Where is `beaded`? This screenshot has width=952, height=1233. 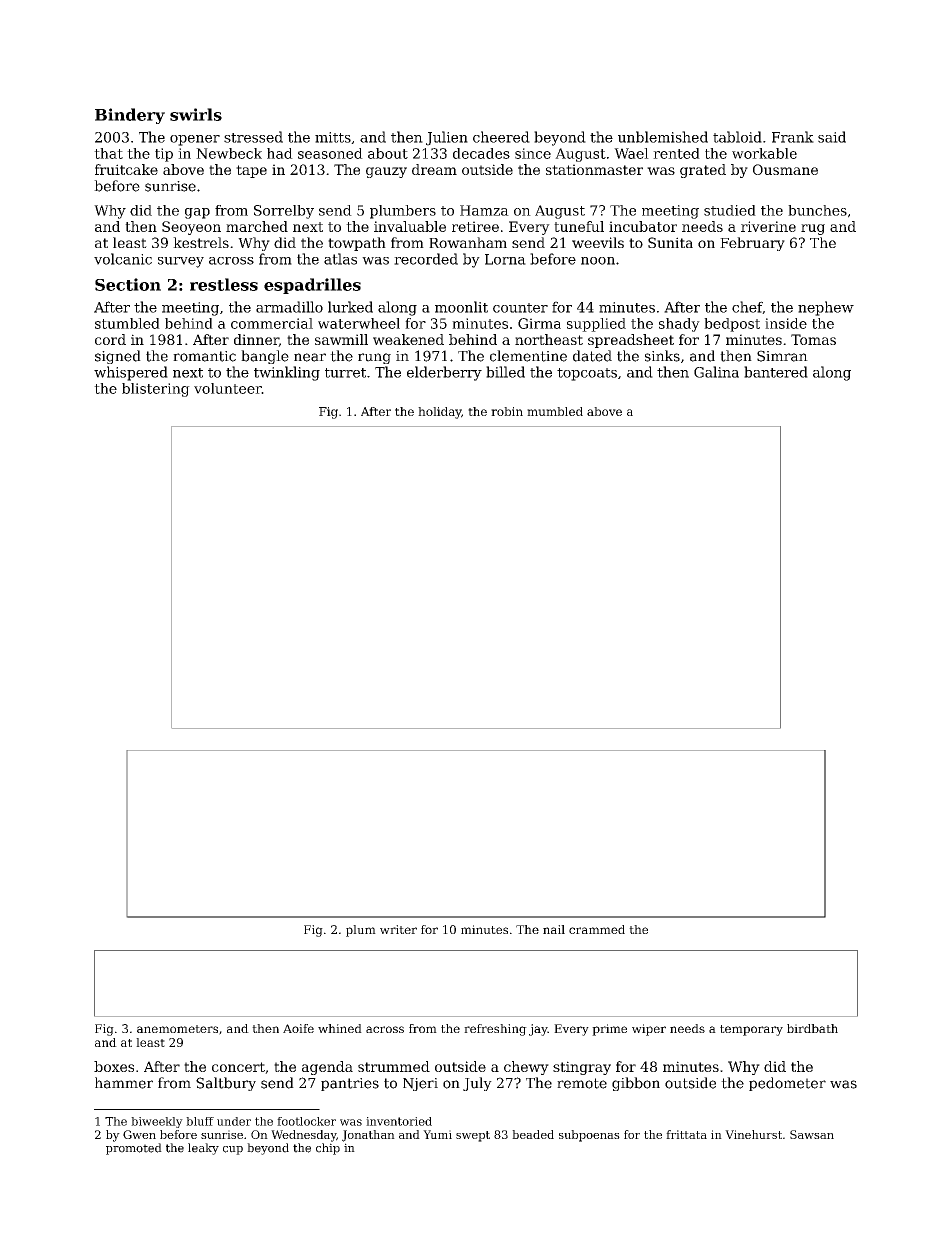
beaded is located at coordinates (533, 1134).
